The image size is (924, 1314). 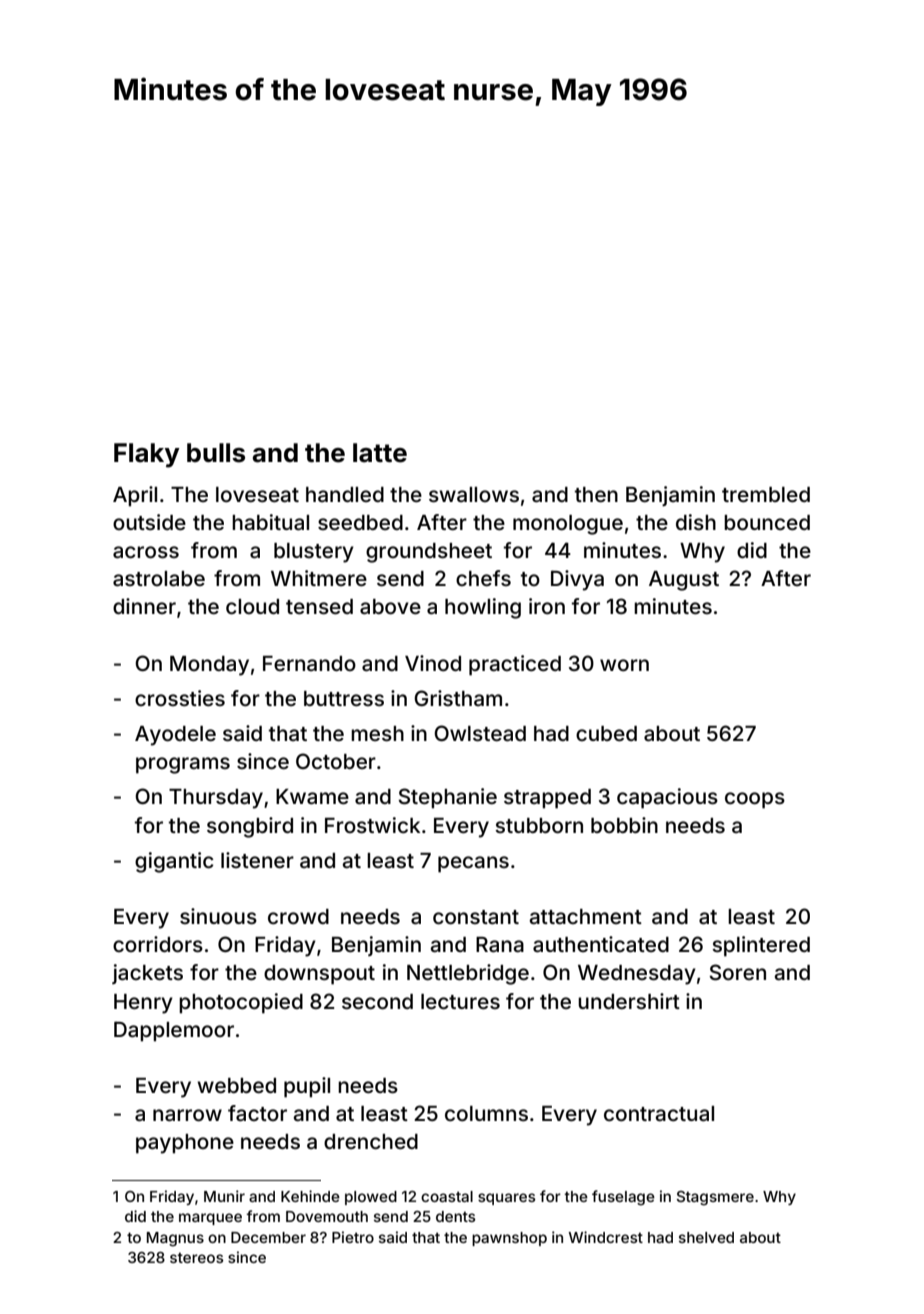 I want to click on bulls, so click(x=216, y=453).
